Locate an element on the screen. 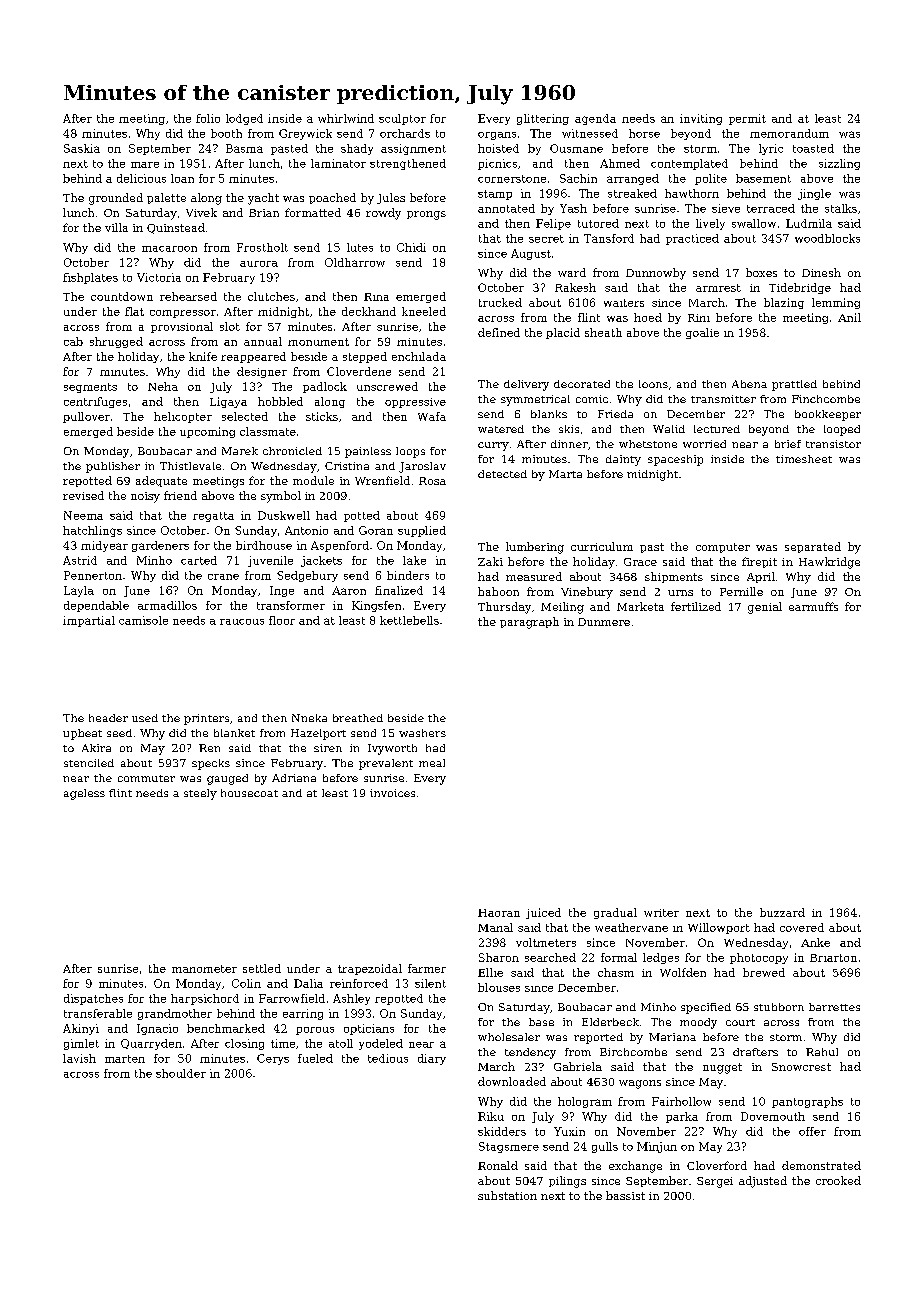  buzzard is located at coordinates (782, 912).
